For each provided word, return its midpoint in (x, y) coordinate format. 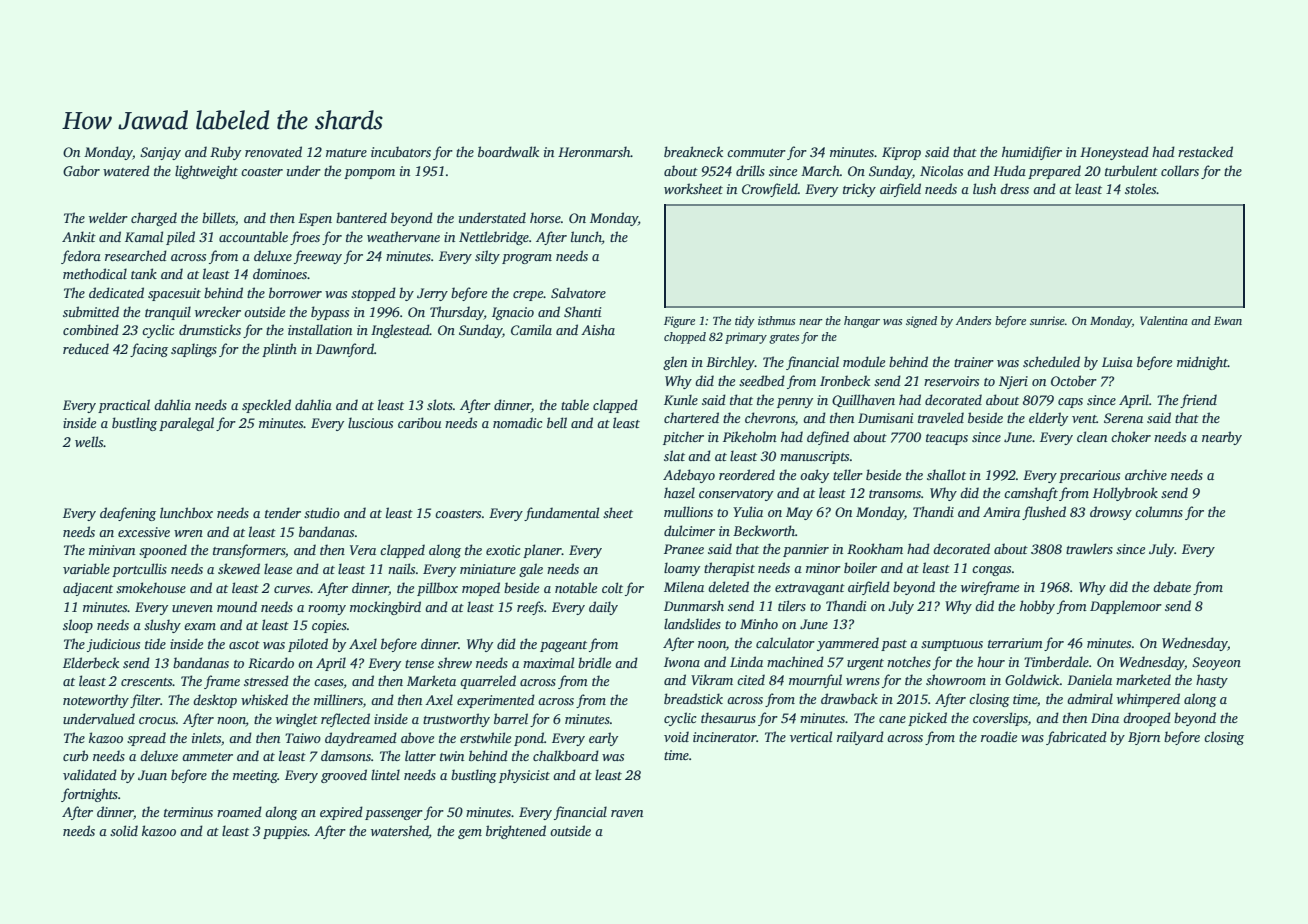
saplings (194, 350)
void (676, 736)
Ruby (225, 153)
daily (603, 608)
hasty (1212, 681)
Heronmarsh (594, 151)
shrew (455, 662)
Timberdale (1056, 661)
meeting (255, 776)
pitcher (683, 438)
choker (1131, 436)
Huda (1009, 170)
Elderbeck (91, 662)
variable (86, 568)
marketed (1143, 679)
